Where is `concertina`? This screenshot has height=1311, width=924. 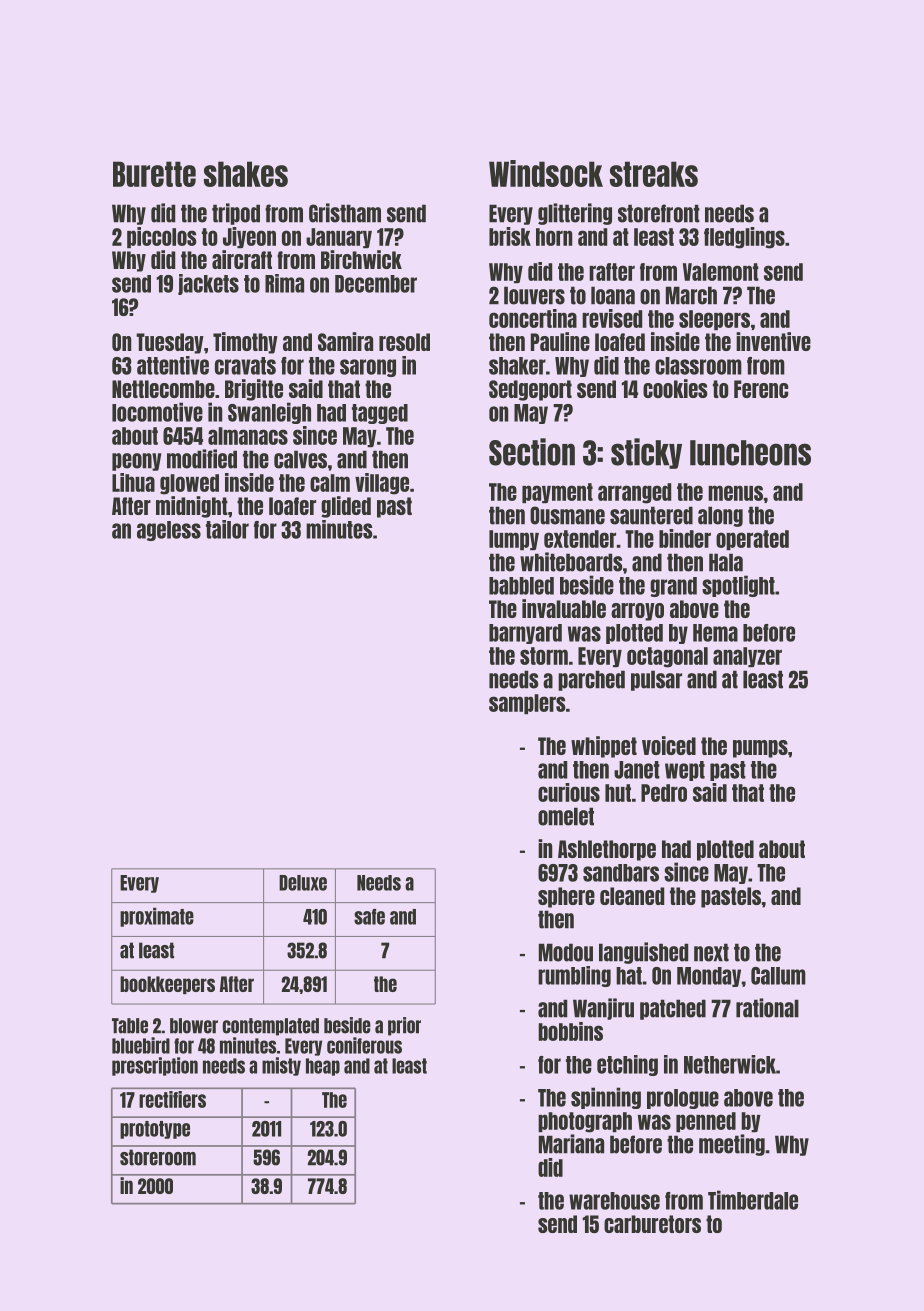
concertina is located at coordinates (533, 318).
